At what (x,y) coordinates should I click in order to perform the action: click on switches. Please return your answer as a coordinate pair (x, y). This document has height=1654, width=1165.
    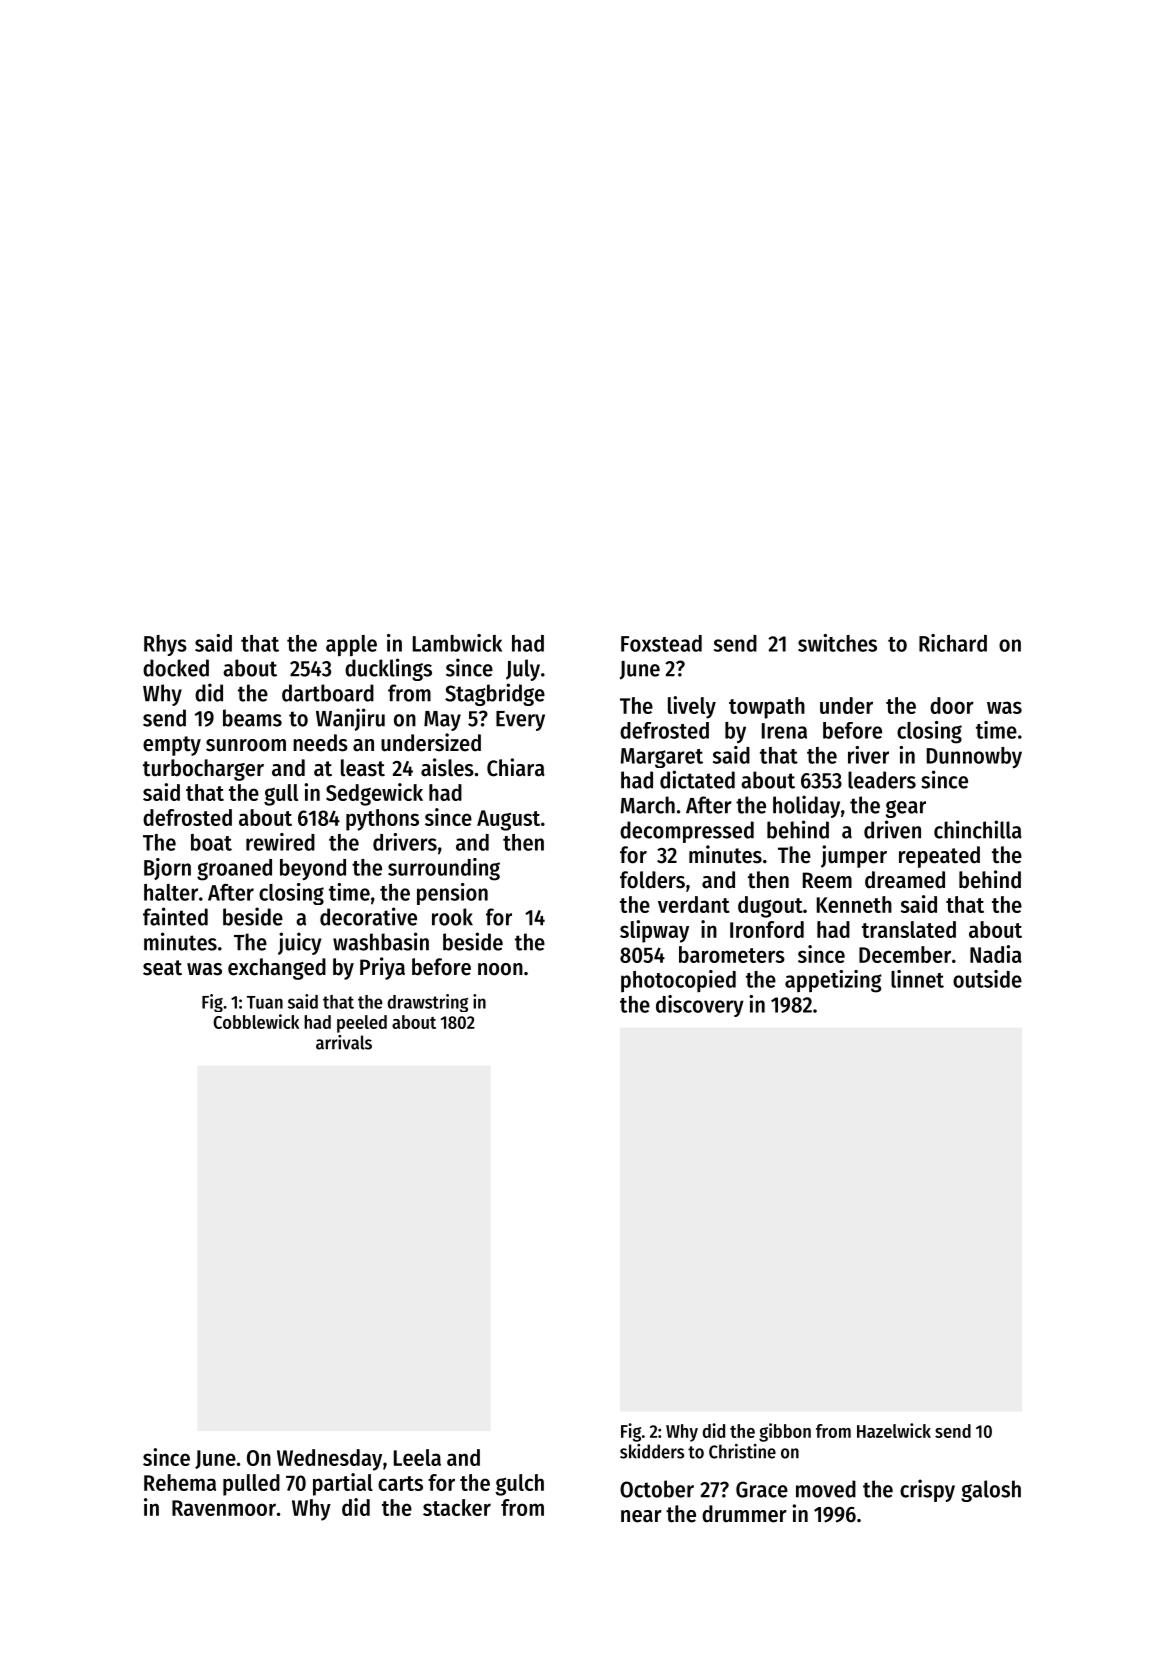
    Looking at the image, I should click on (837, 643).
